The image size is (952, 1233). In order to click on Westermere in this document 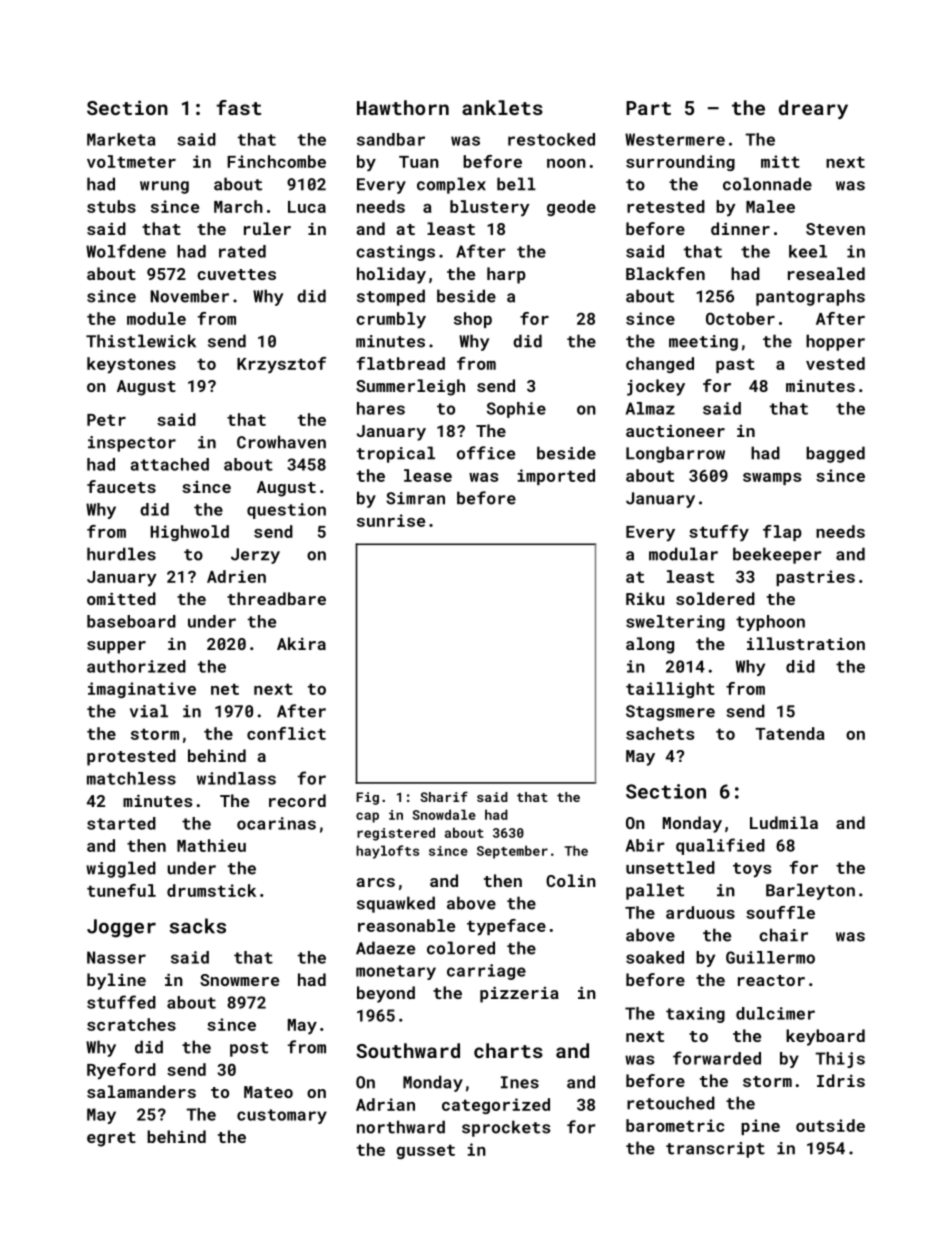, I will do `click(675, 139)`.
